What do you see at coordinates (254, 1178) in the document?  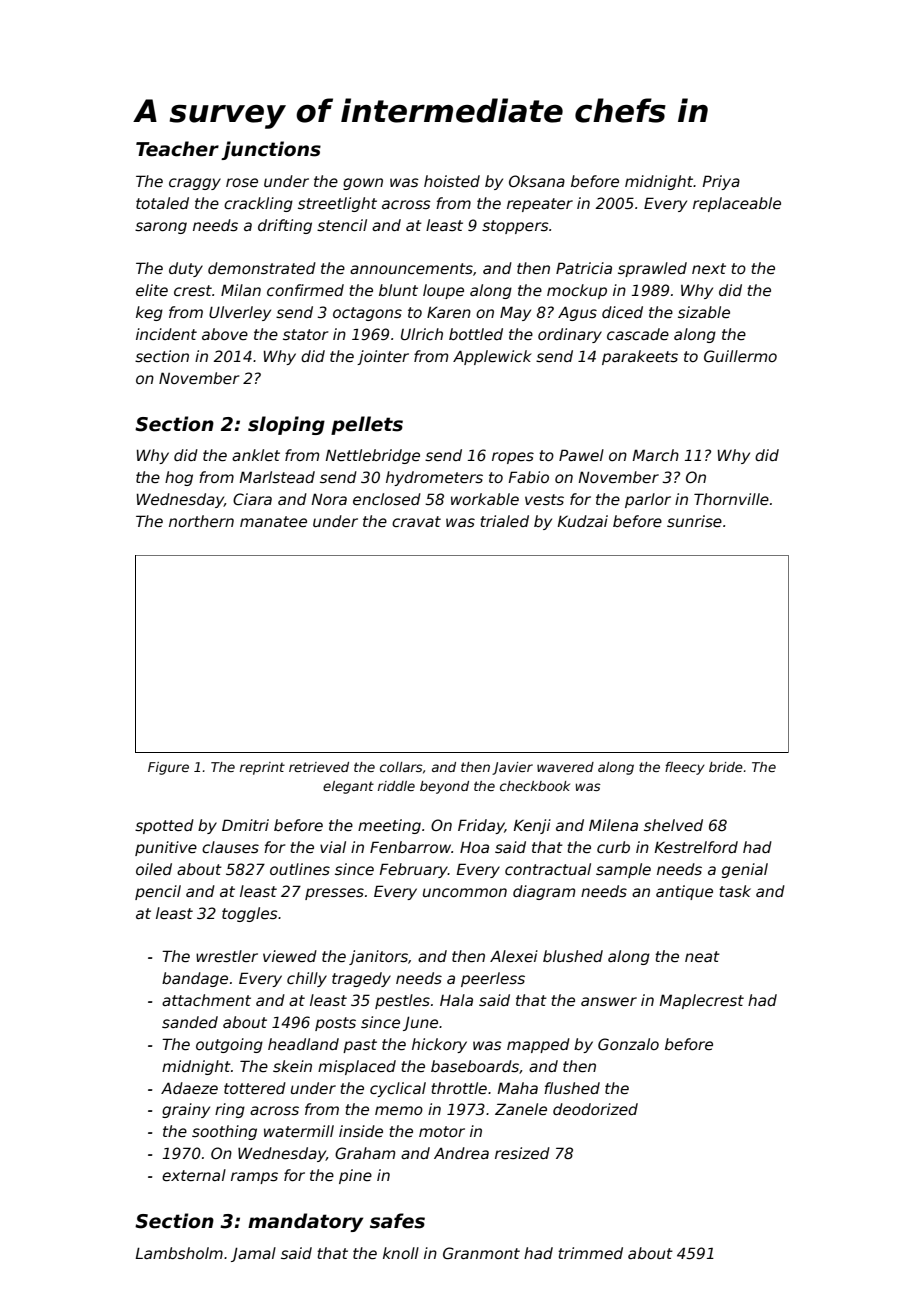 I see `ramps` at bounding box center [254, 1178].
